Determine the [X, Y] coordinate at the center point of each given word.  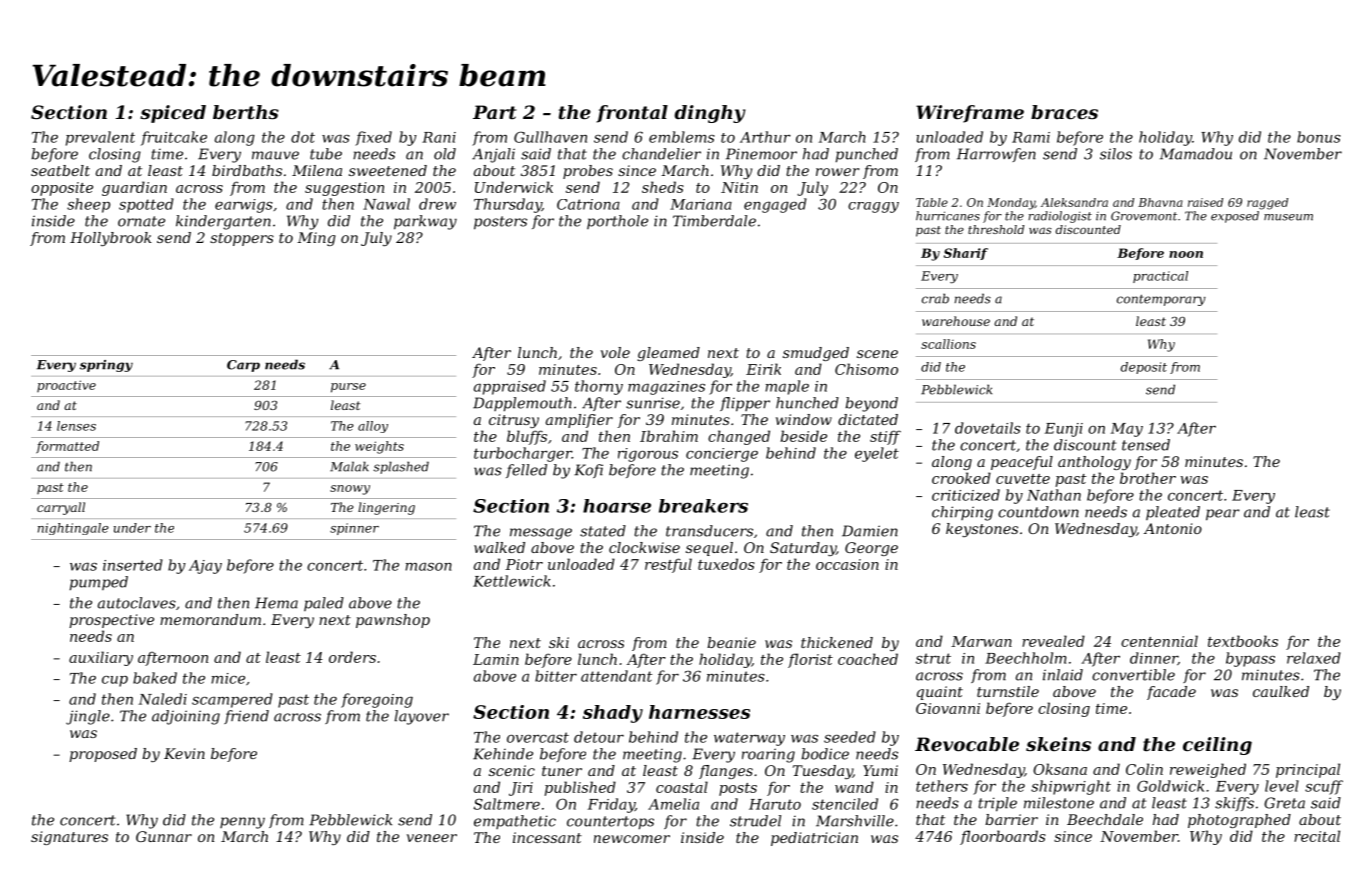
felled [526, 471]
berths [246, 112]
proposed [103, 755]
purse [348, 388]
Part [495, 112]
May [1127, 430]
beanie [731, 642]
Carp [243, 366]
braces [1064, 112]
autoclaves [137, 603]
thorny [599, 387]
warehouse [956, 321]
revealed [1053, 641]
